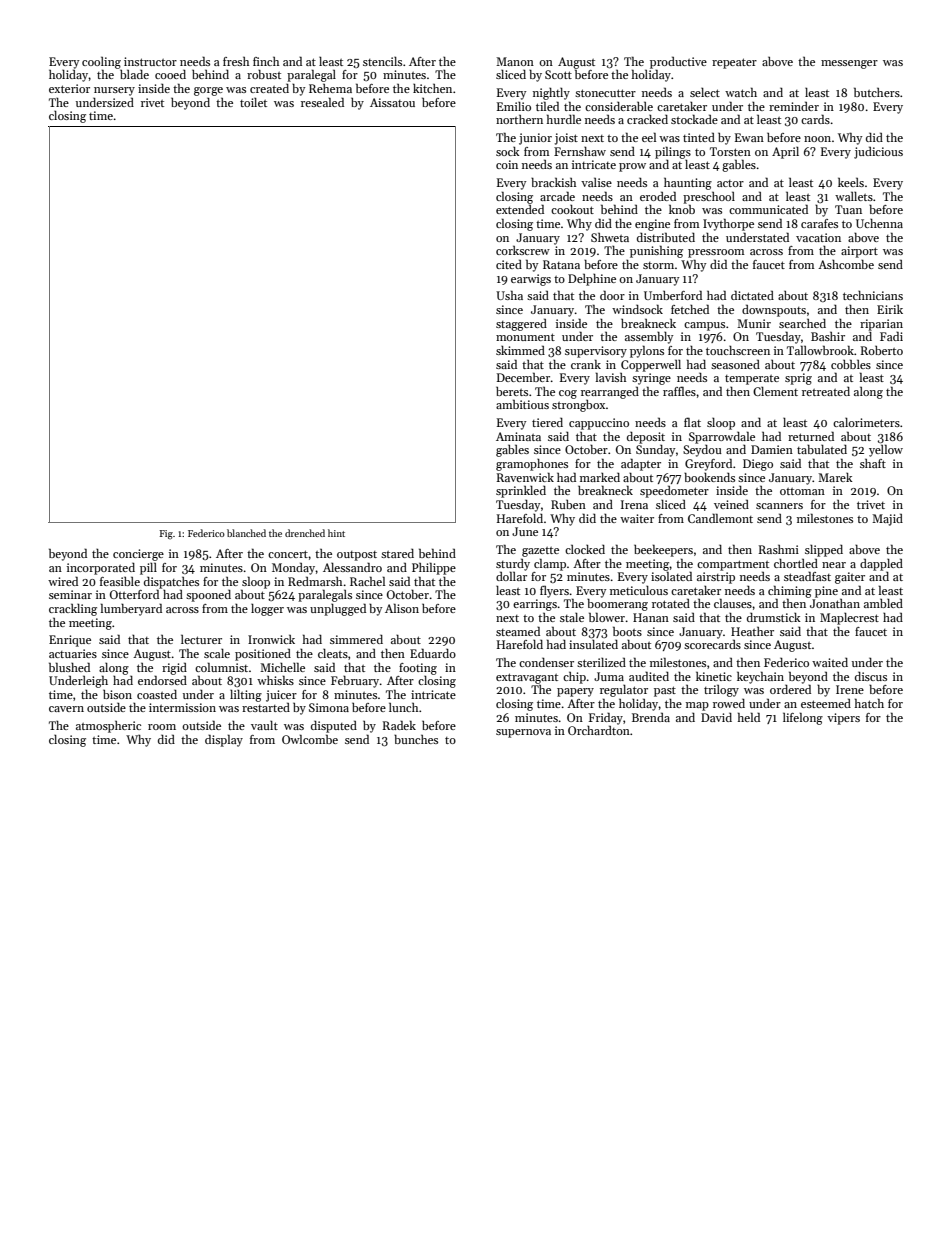 This document has width=952, height=1233. What do you see at coordinates (849, 64) in the document?
I see `messenger` at bounding box center [849, 64].
